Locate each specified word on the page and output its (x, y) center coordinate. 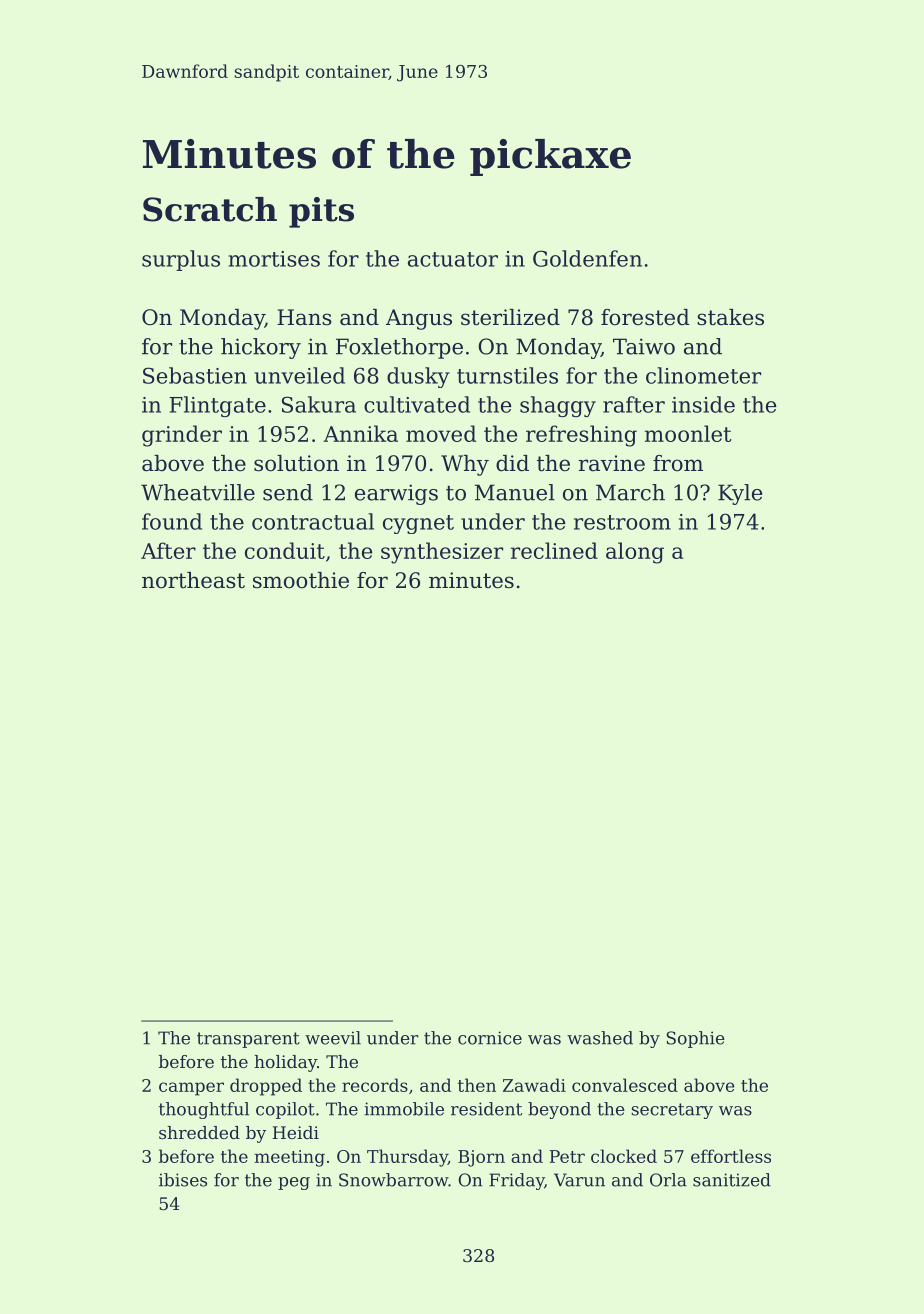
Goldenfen (587, 258)
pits (321, 212)
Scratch (210, 209)
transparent (248, 1040)
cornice (490, 1038)
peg (294, 1183)
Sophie (695, 1039)
